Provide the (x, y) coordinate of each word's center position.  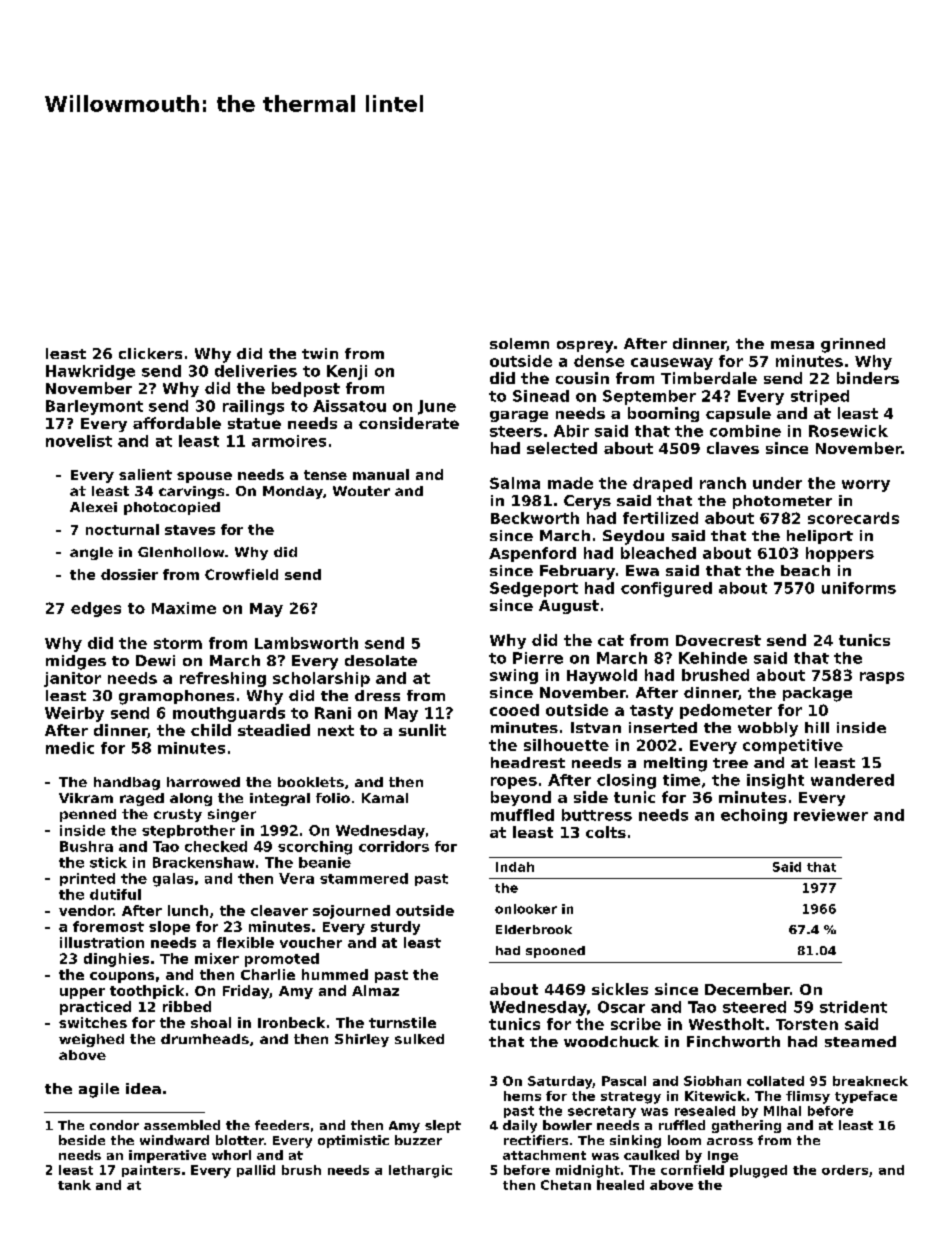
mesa (792, 345)
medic (70, 748)
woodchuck (611, 1041)
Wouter (361, 491)
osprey (585, 347)
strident (853, 1007)
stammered (364, 878)
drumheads (205, 1039)
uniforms (859, 588)
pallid (256, 1171)
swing (514, 676)
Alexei (93, 507)
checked (216, 846)
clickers (150, 353)
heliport (820, 537)
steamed (860, 1041)
